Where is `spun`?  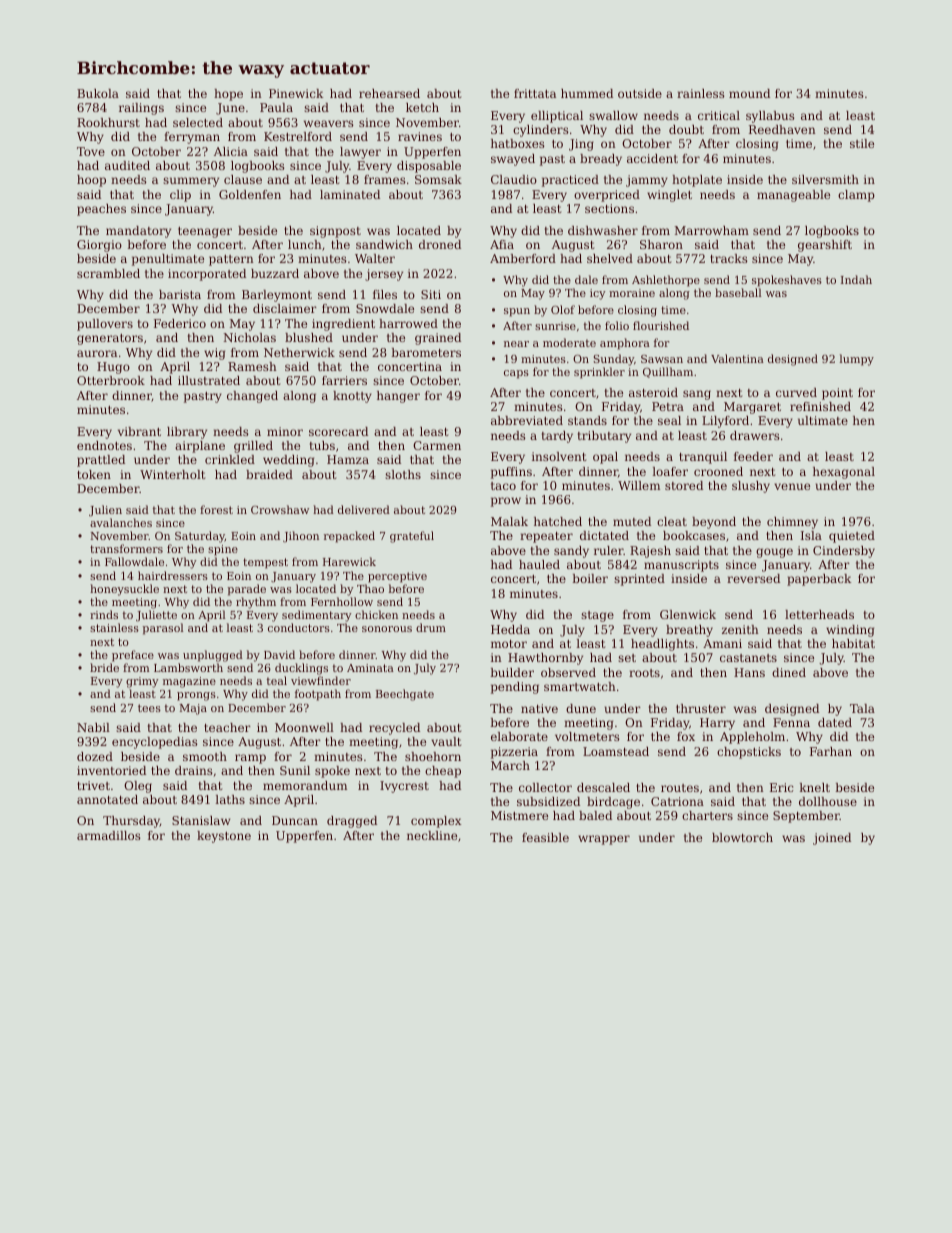 spun is located at coordinates (517, 312).
